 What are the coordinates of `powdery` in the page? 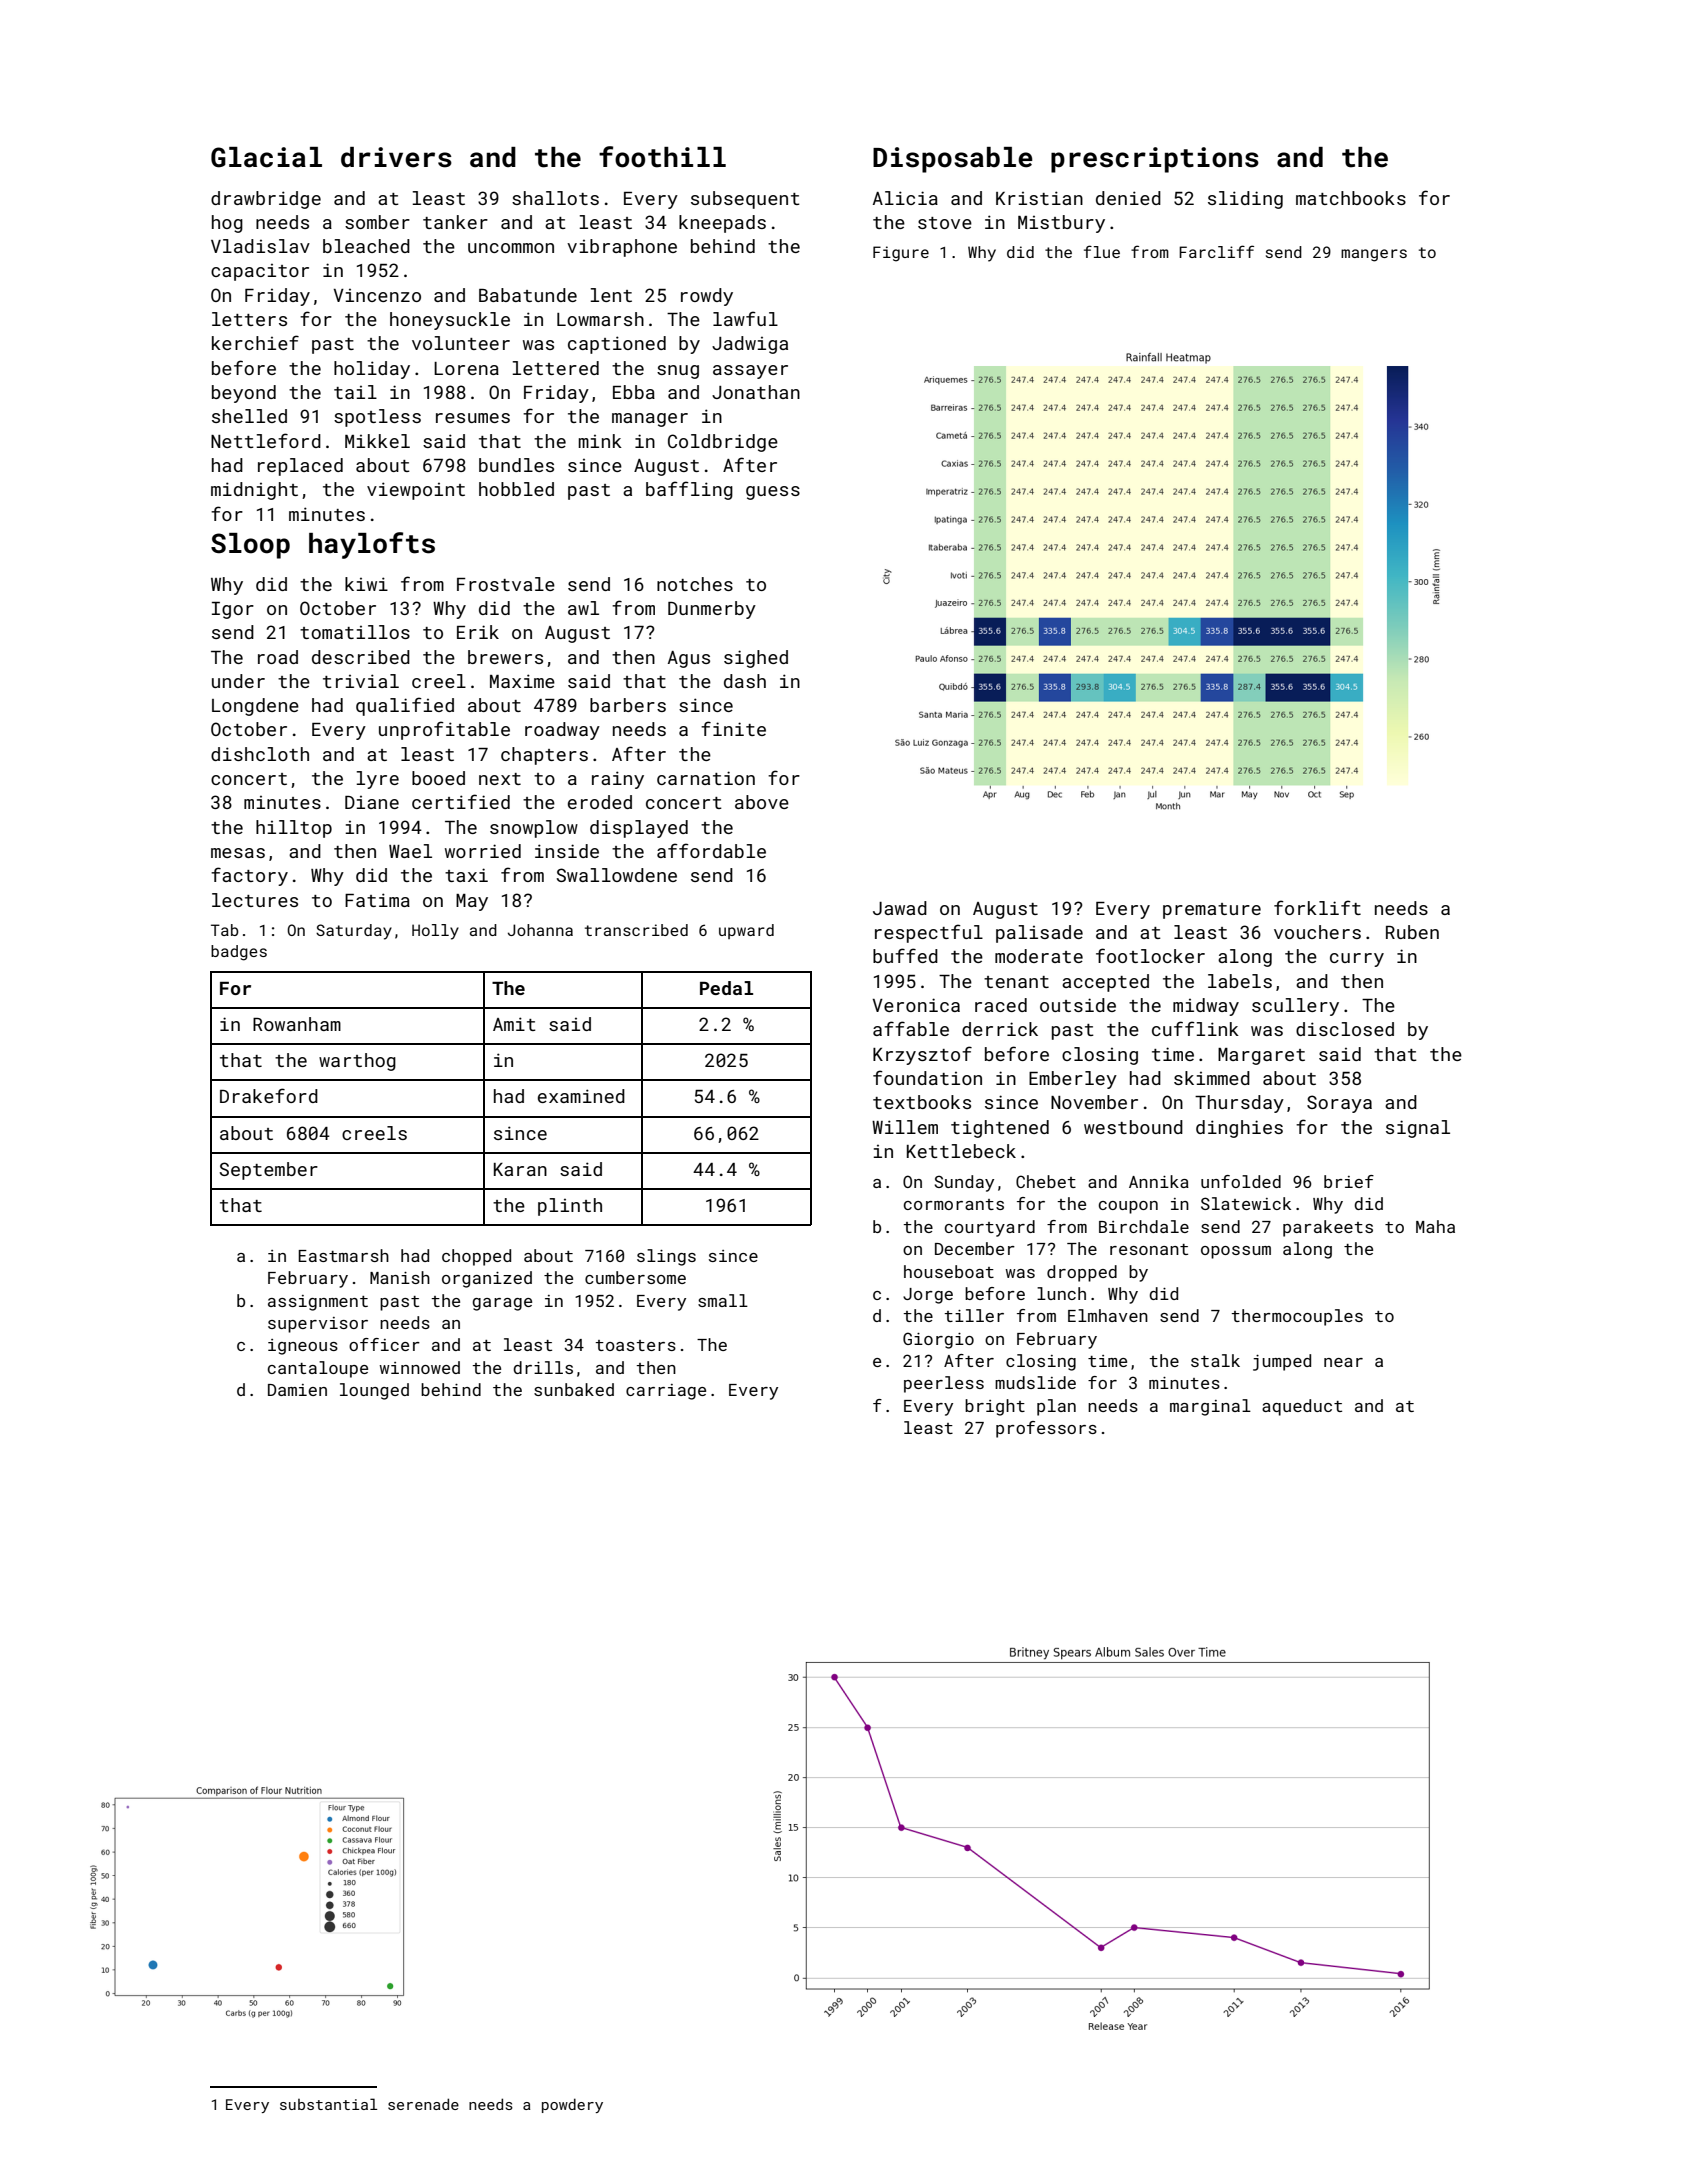 It's located at (572, 2105).
